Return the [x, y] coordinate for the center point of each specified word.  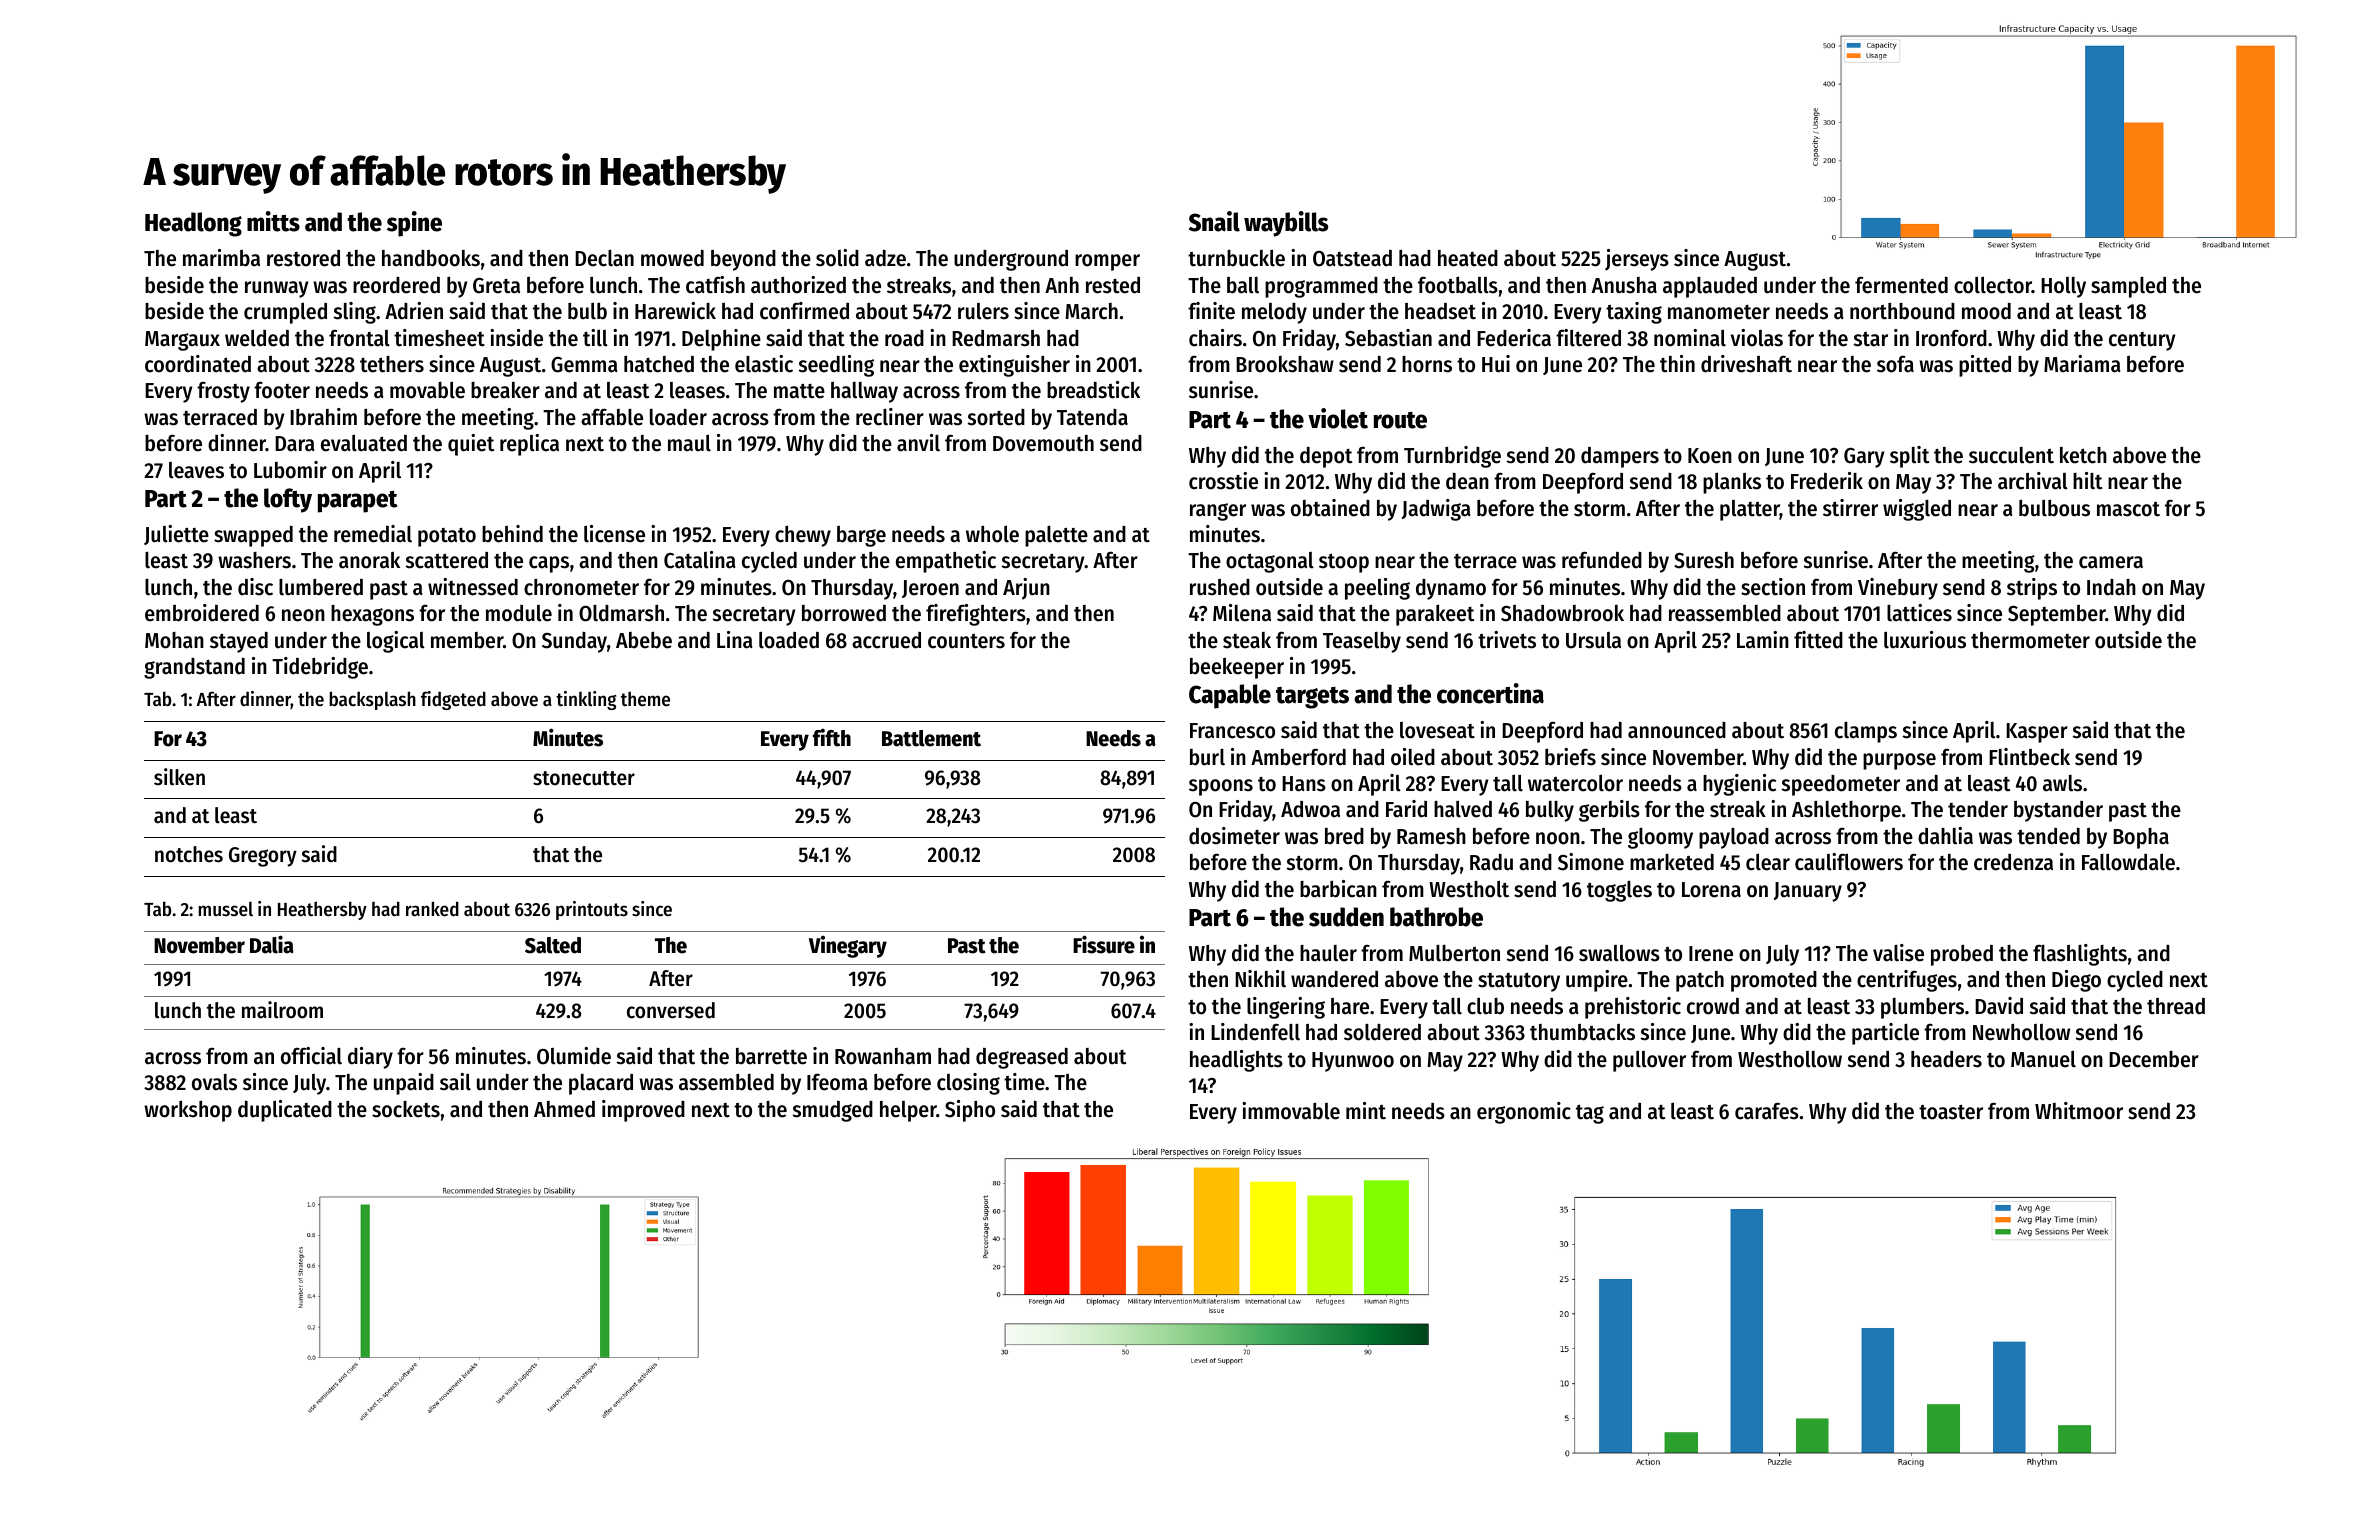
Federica [1514, 338]
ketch [2083, 455]
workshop [188, 1111]
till [595, 338]
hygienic [1739, 785]
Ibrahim [323, 417]
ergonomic [1524, 1113]
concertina [1490, 693]
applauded [1710, 287]
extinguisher [1014, 366]
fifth [832, 737]
